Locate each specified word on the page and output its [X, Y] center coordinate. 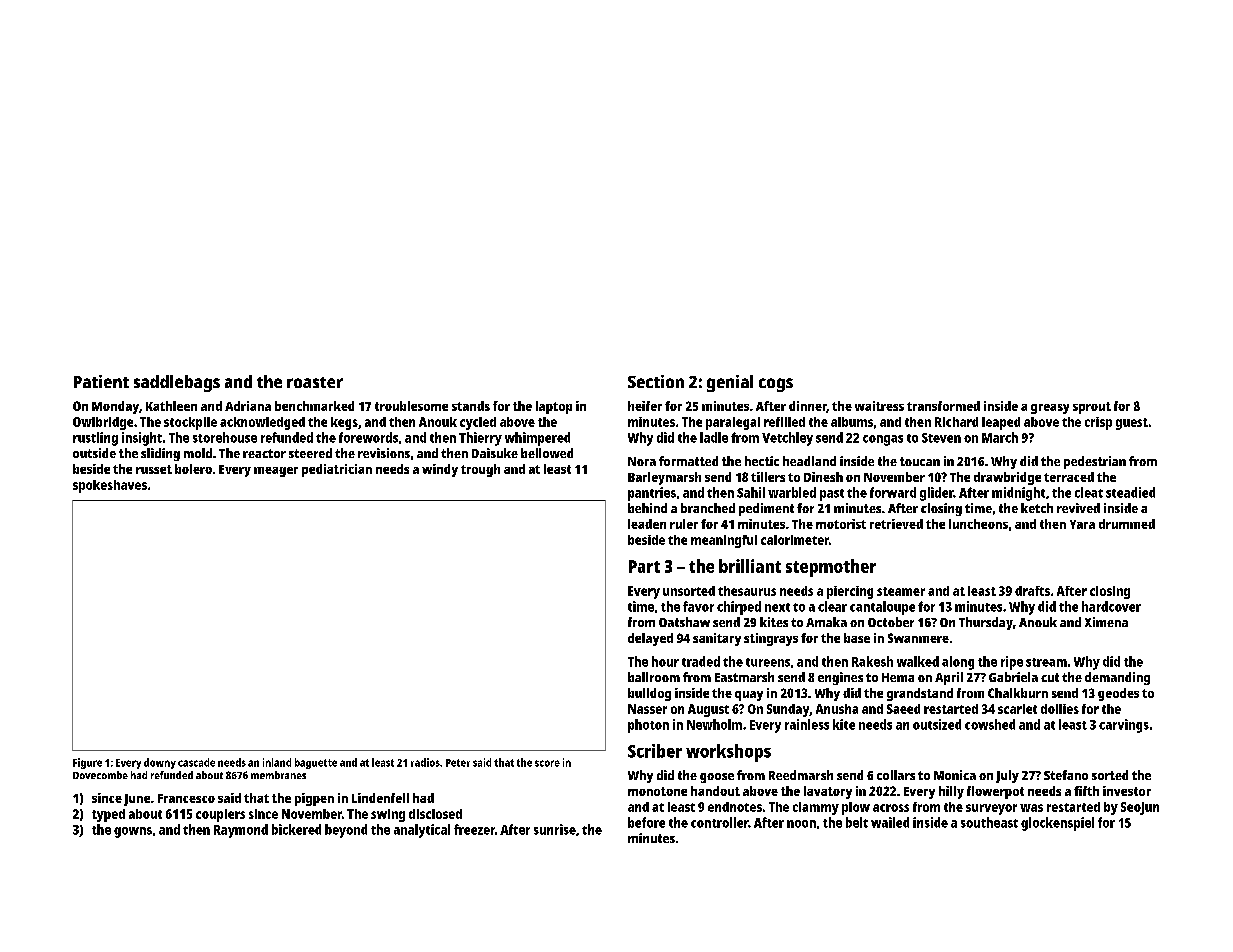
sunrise [555, 829]
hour [665, 661]
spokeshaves [110, 486]
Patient [101, 381]
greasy [1050, 409]
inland [277, 762]
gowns [133, 832]
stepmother [831, 568]
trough [480, 470]
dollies [1060, 709]
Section [656, 381]
